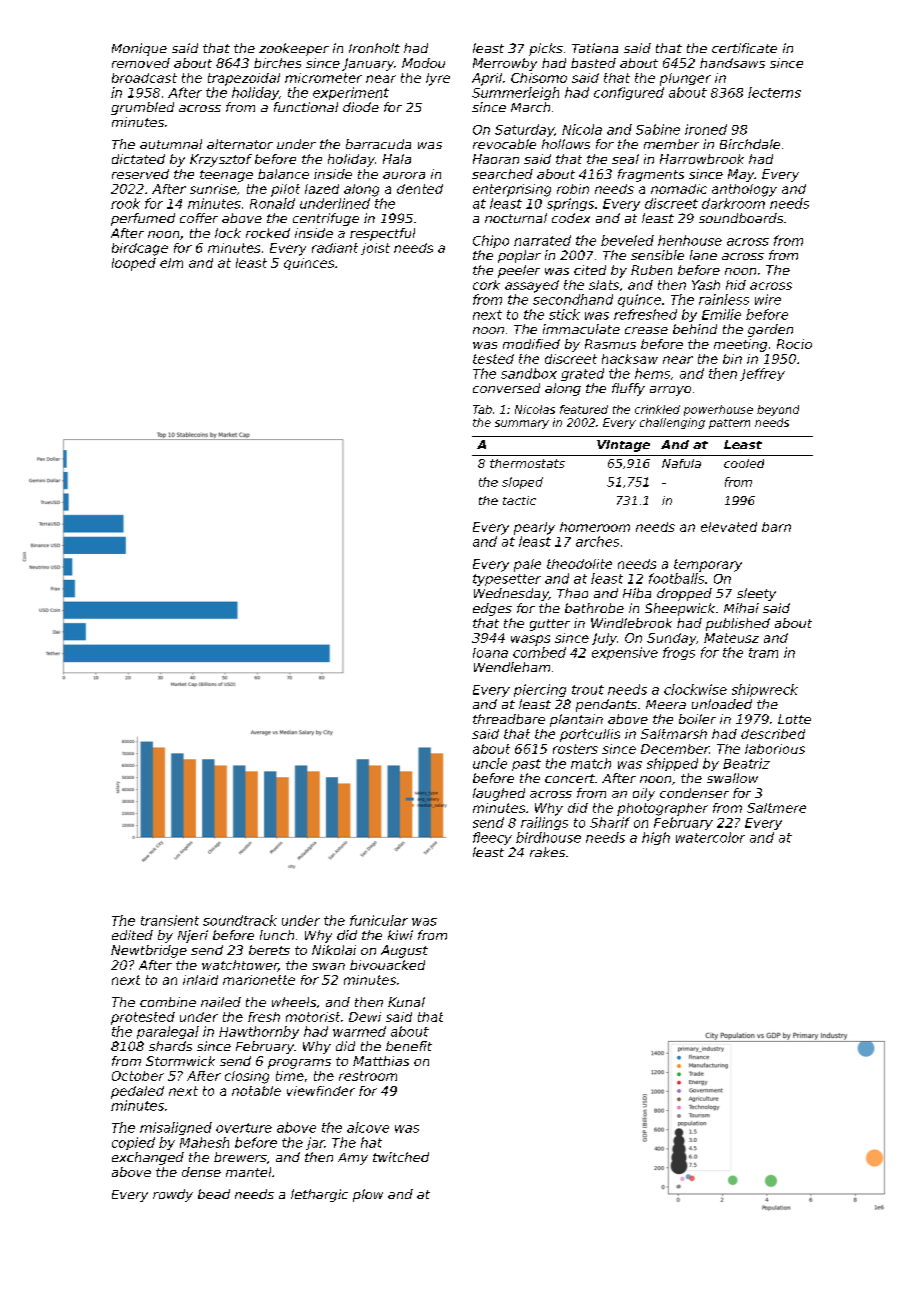 The height and width of the page is (1308, 924). I want to click on conversed, so click(506, 388).
